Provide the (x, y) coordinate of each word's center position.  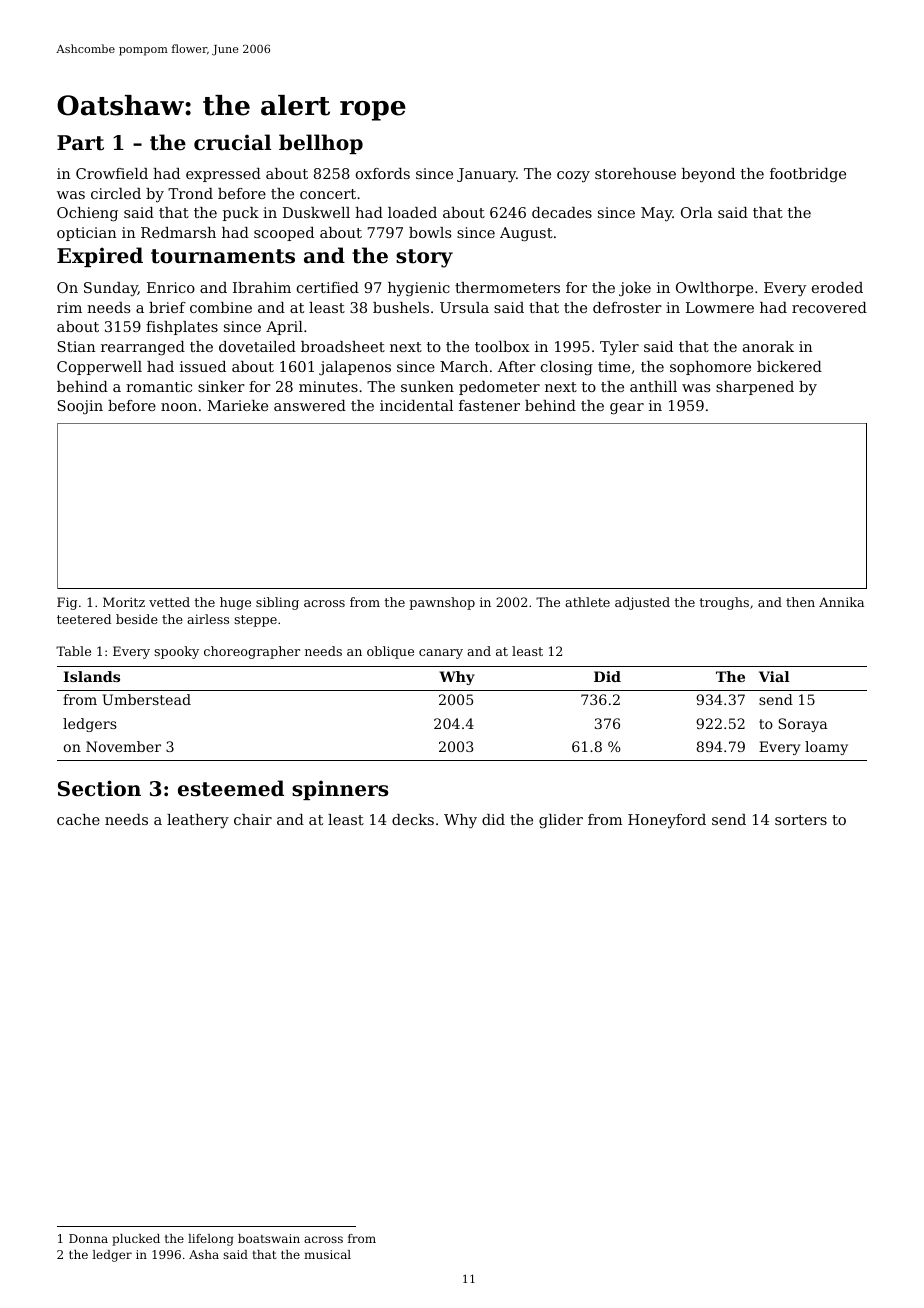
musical (327, 1254)
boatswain (269, 1238)
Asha (204, 1254)
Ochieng (87, 214)
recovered (829, 307)
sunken (427, 386)
